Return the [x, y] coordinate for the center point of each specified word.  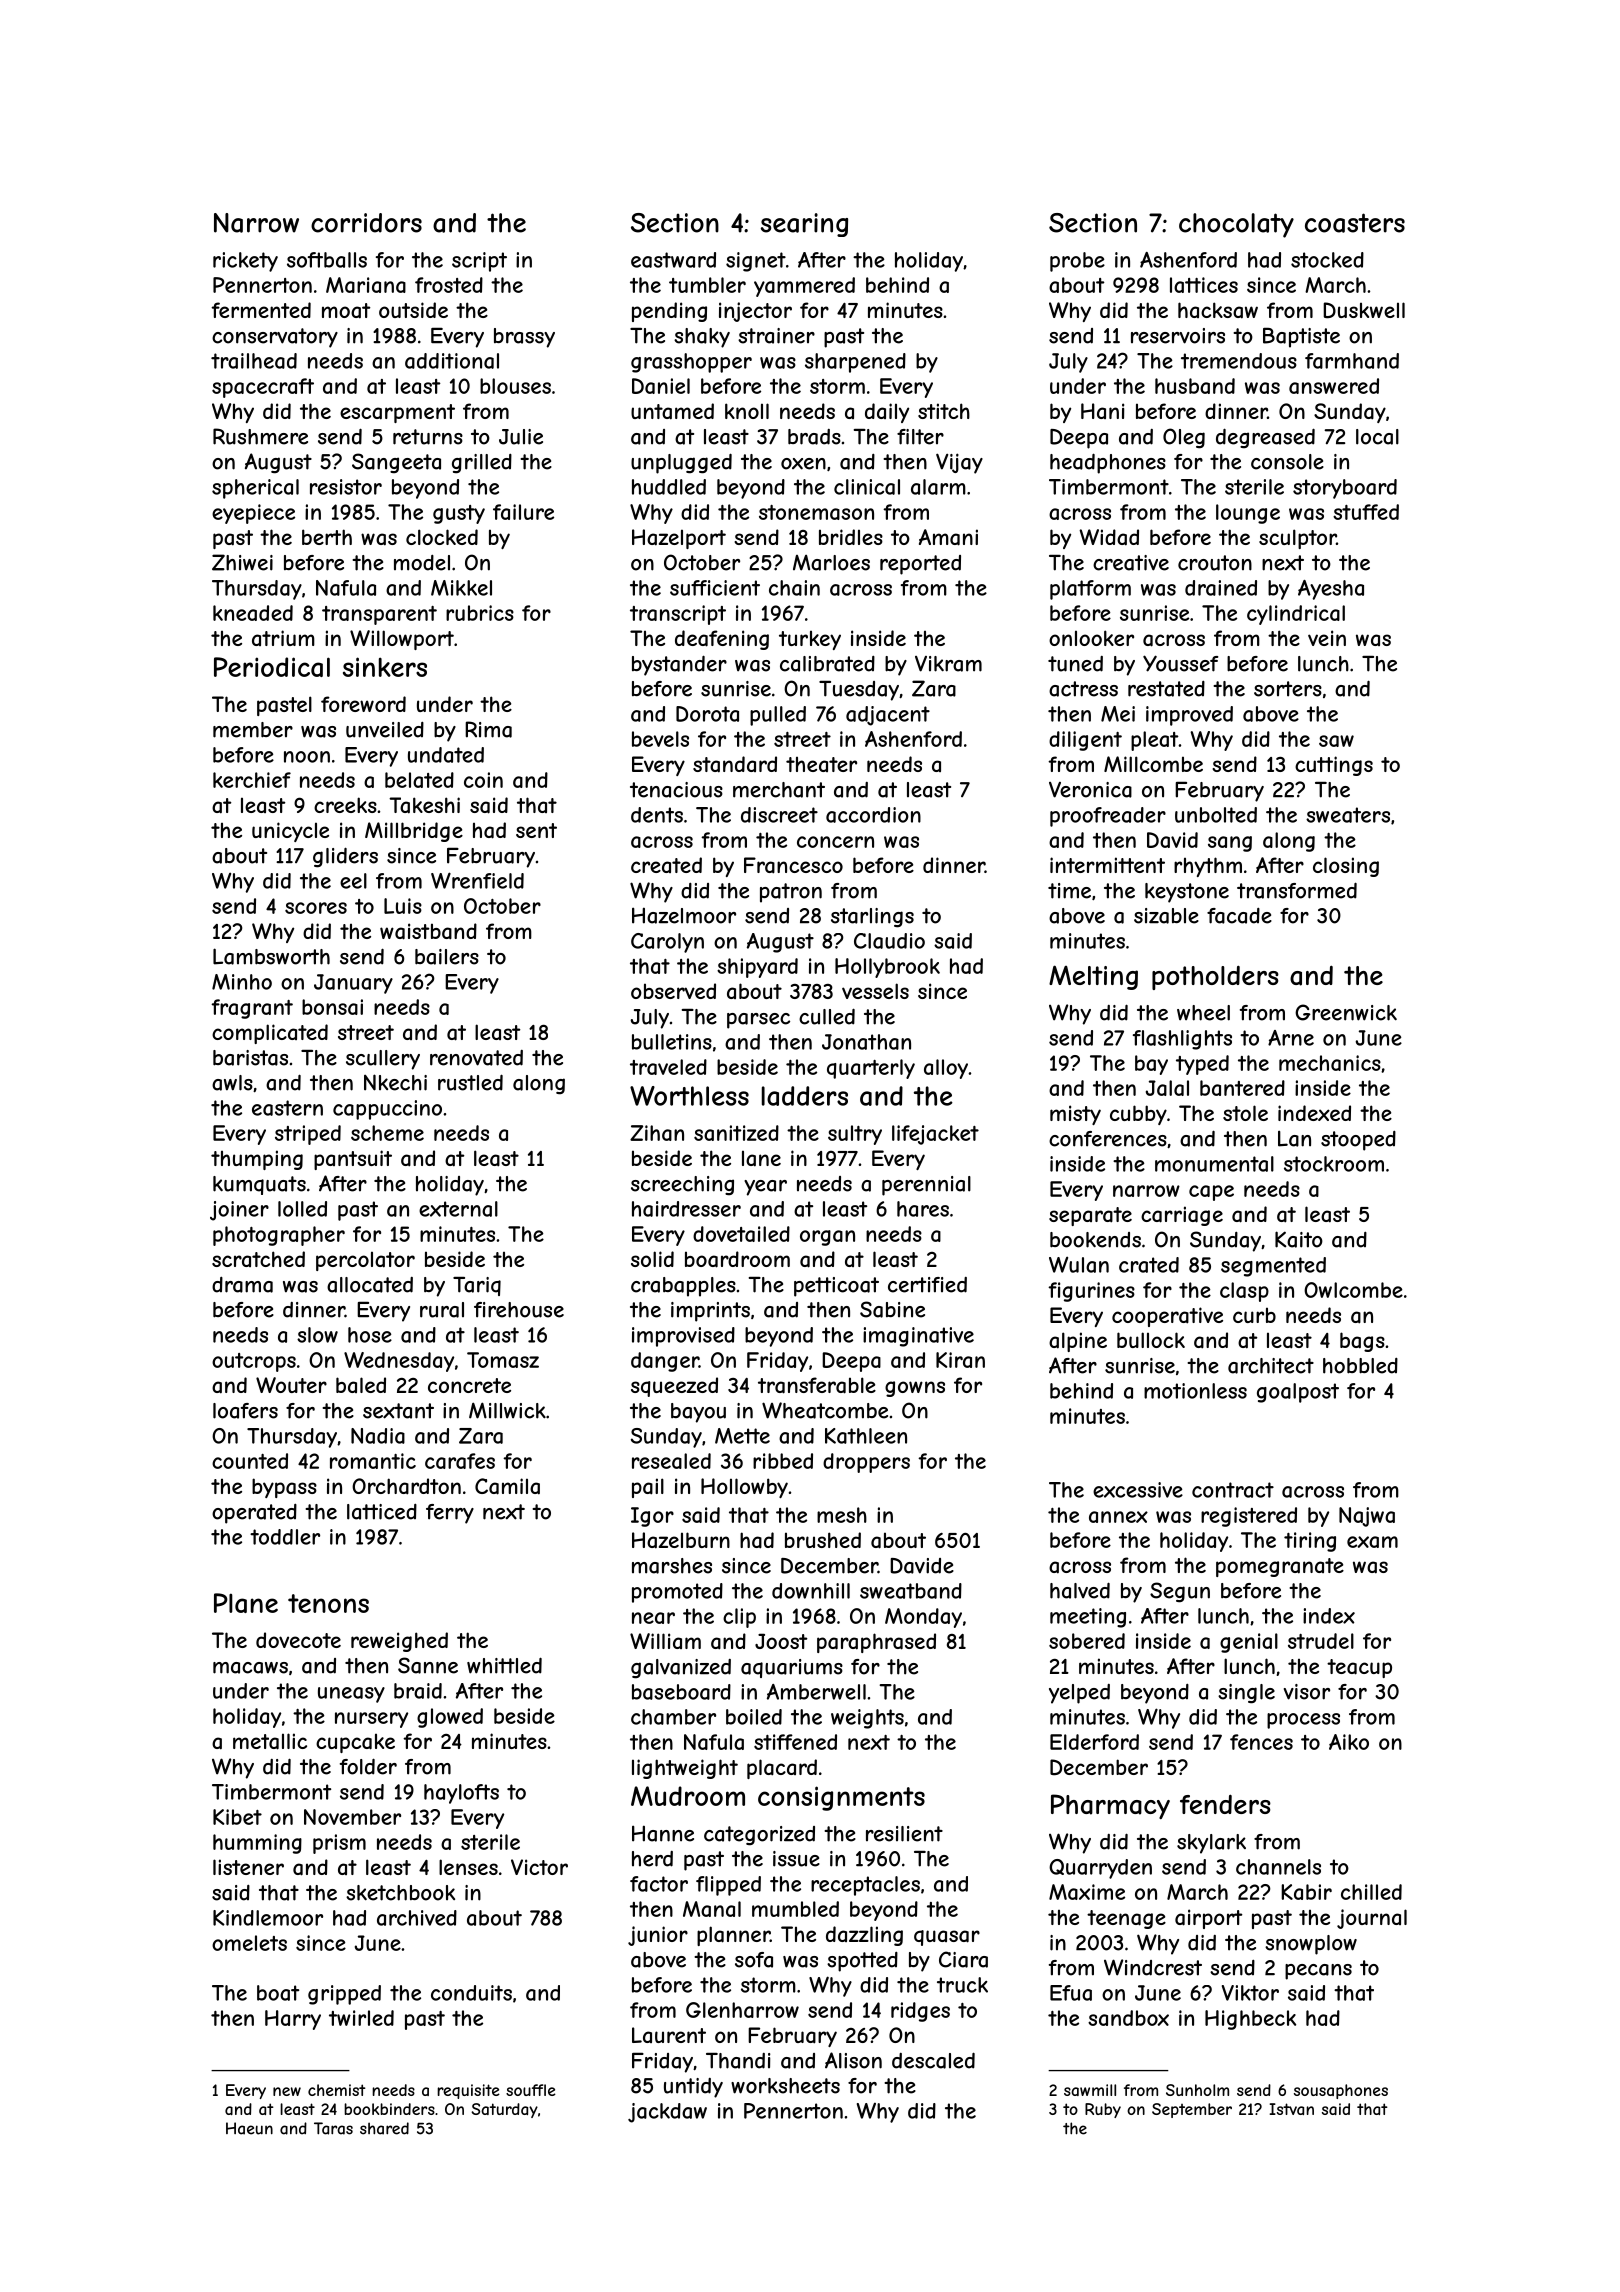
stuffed [1366, 512]
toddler [285, 1537]
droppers [866, 1463]
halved [1080, 1590]
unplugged [681, 463]
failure [523, 512]
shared [384, 2128]
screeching [682, 1186]
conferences [1108, 1139]
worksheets [785, 2086]
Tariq [477, 1286]
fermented [261, 310]
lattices [1204, 285]
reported [920, 565]
